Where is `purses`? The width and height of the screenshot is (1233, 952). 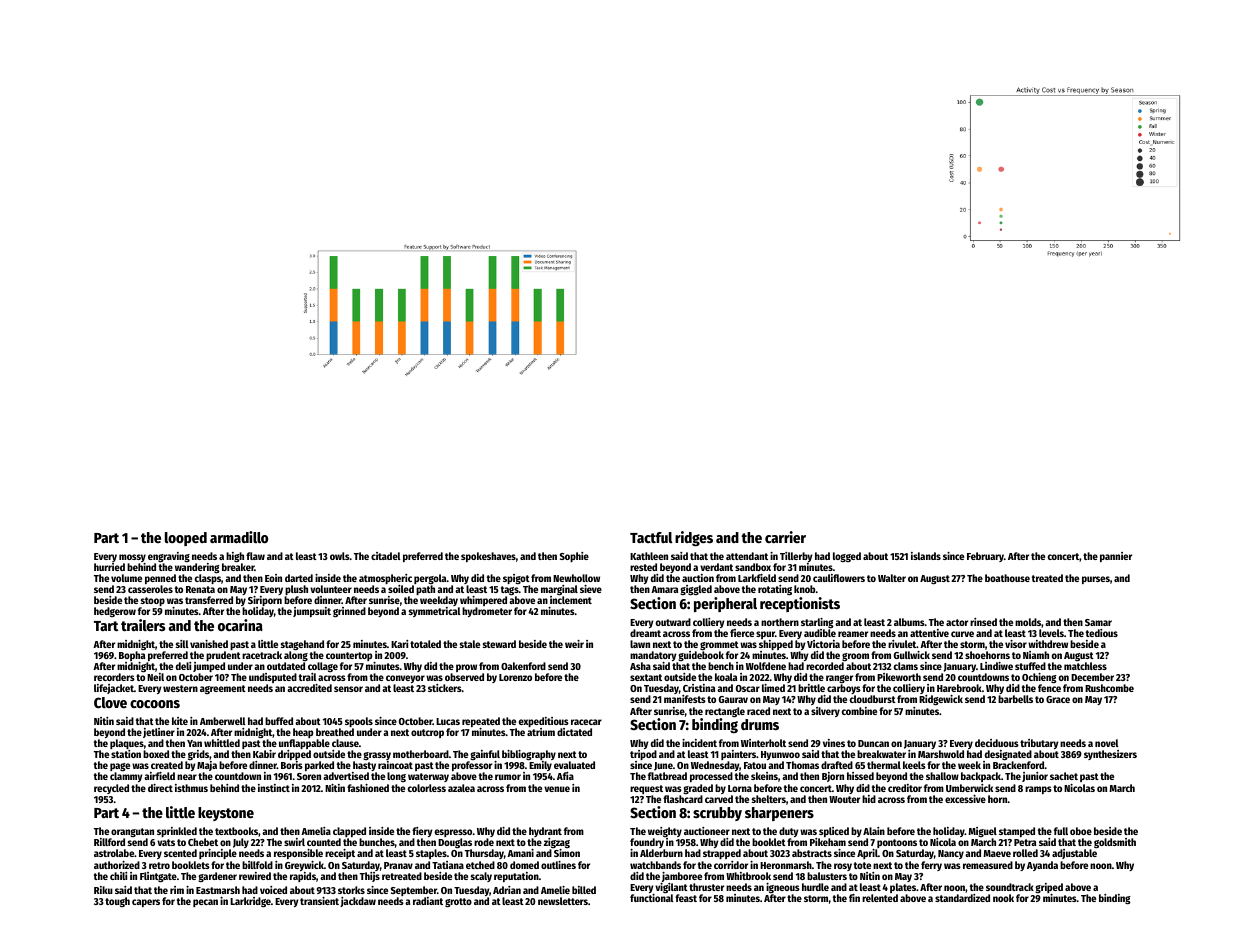
purses is located at coordinates (1096, 580).
